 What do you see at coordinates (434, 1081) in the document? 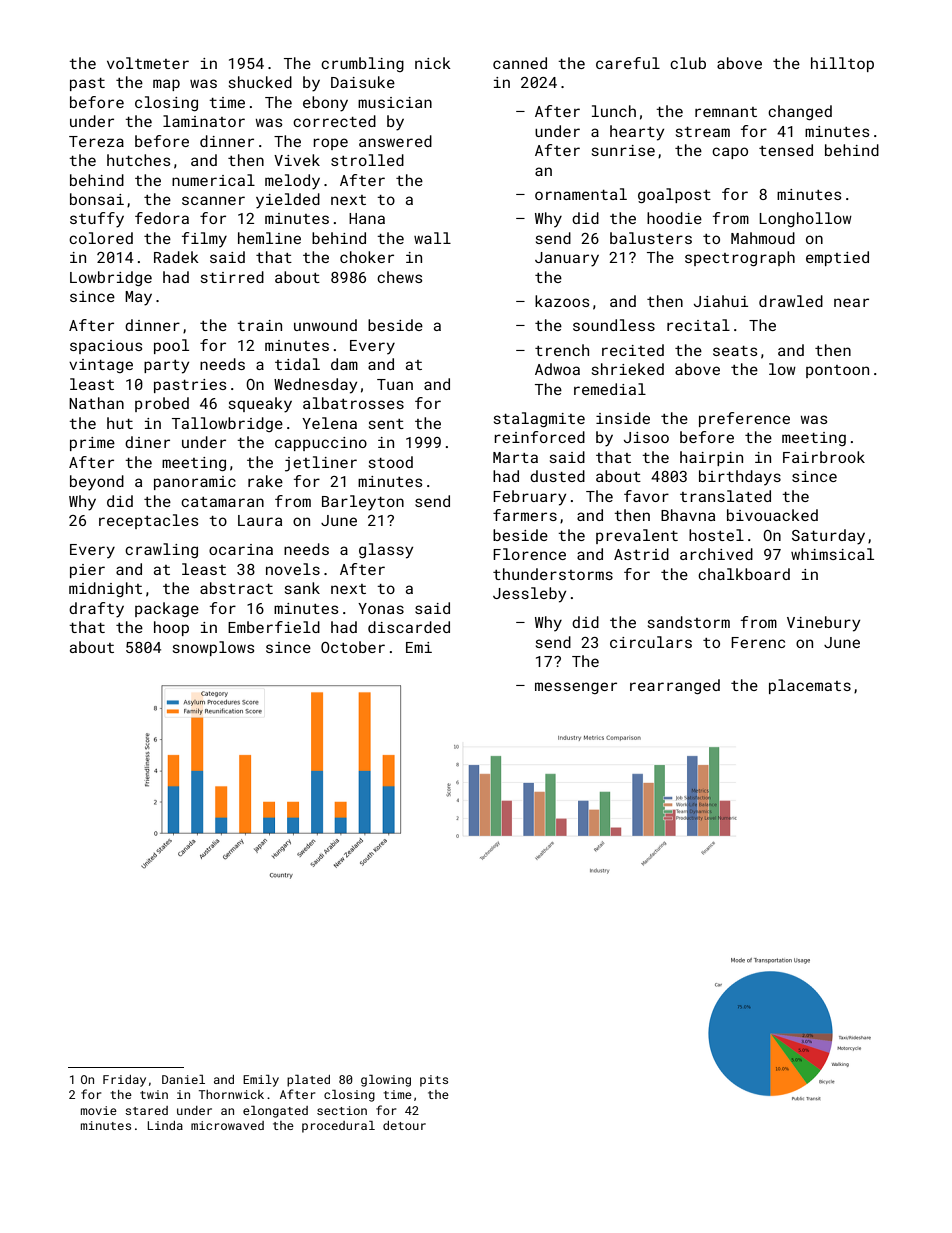
I see `pits` at bounding box center [434, 1081].
